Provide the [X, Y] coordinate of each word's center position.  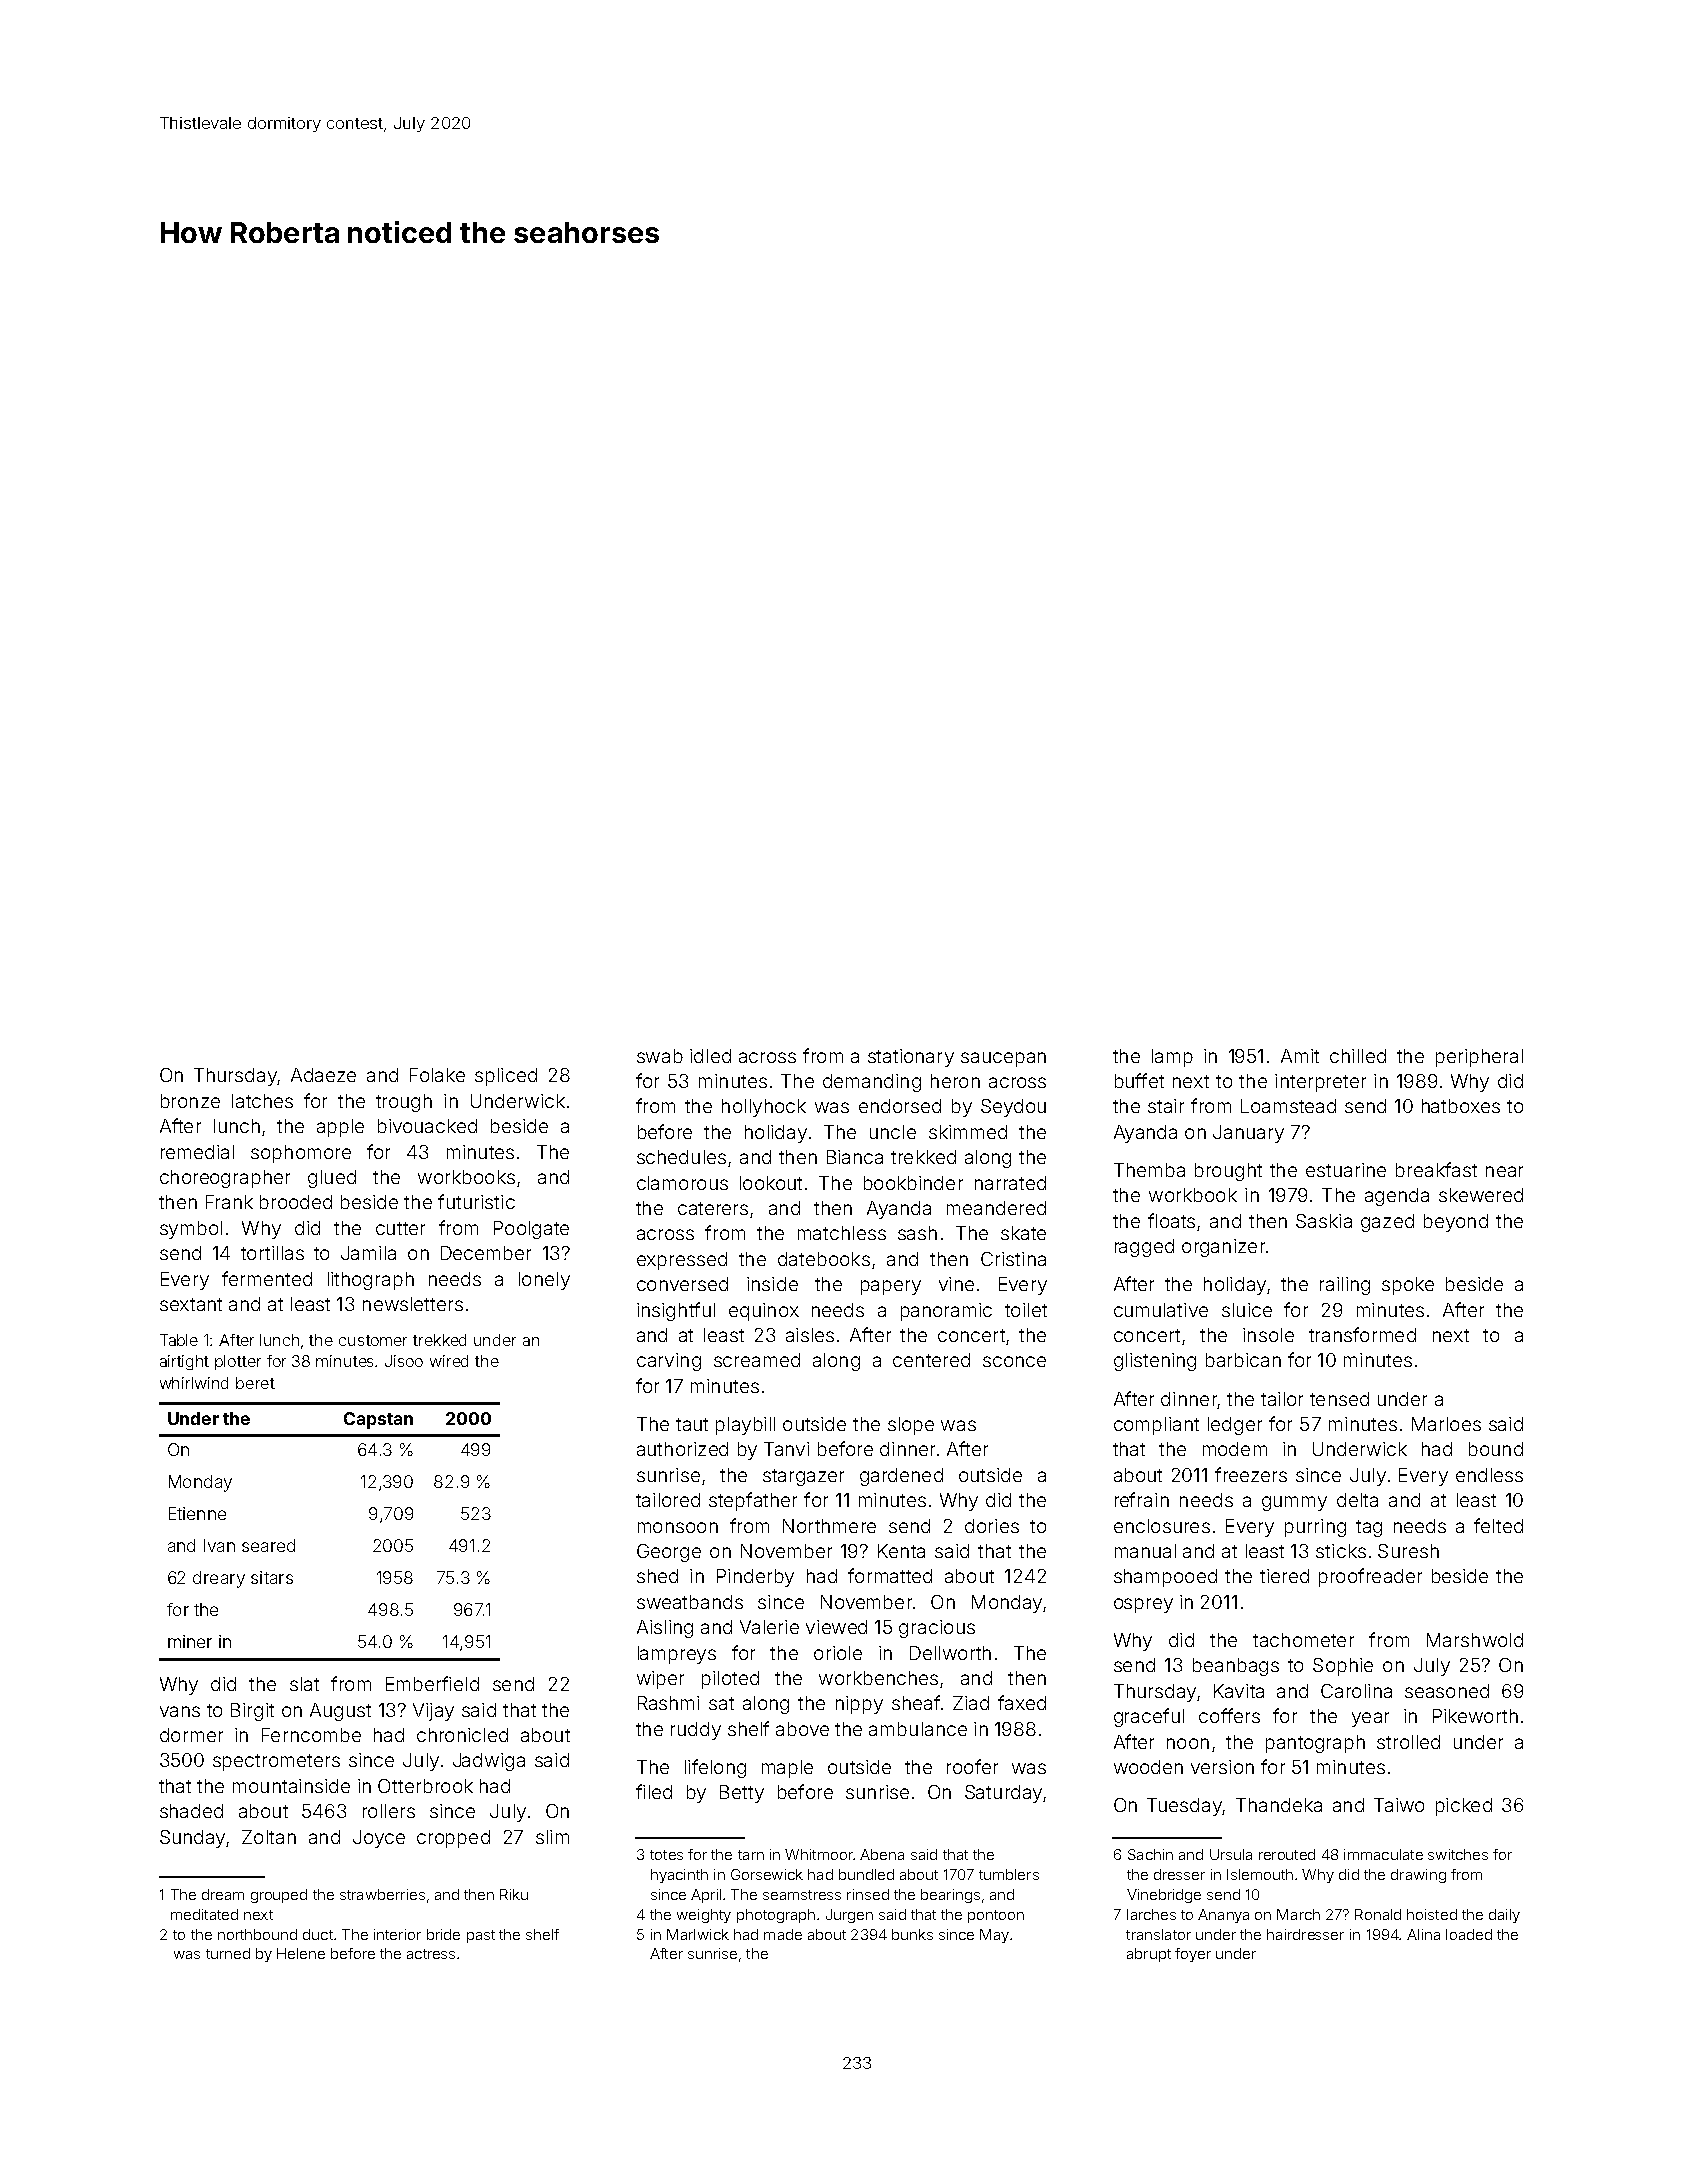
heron [955, 1081]
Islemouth [1260, 1874]
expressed [682, 1261]
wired [449, 1361]
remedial [197, 1152]
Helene [301, 1953]
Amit [1300, 1056]
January [1248, 1134]
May [994, 1936]
